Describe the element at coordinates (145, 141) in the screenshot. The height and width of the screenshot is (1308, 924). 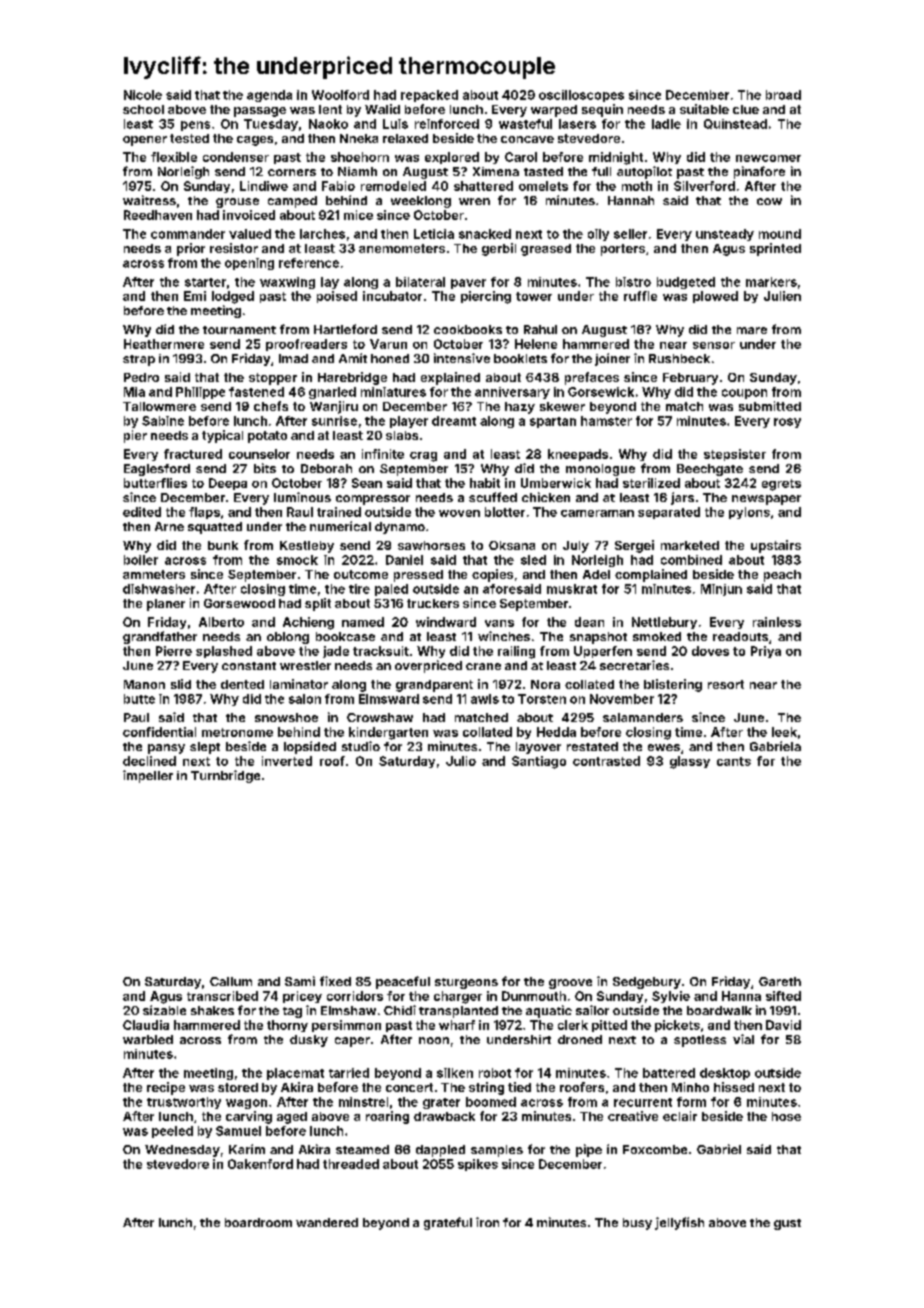
I see `opener` at that location.
